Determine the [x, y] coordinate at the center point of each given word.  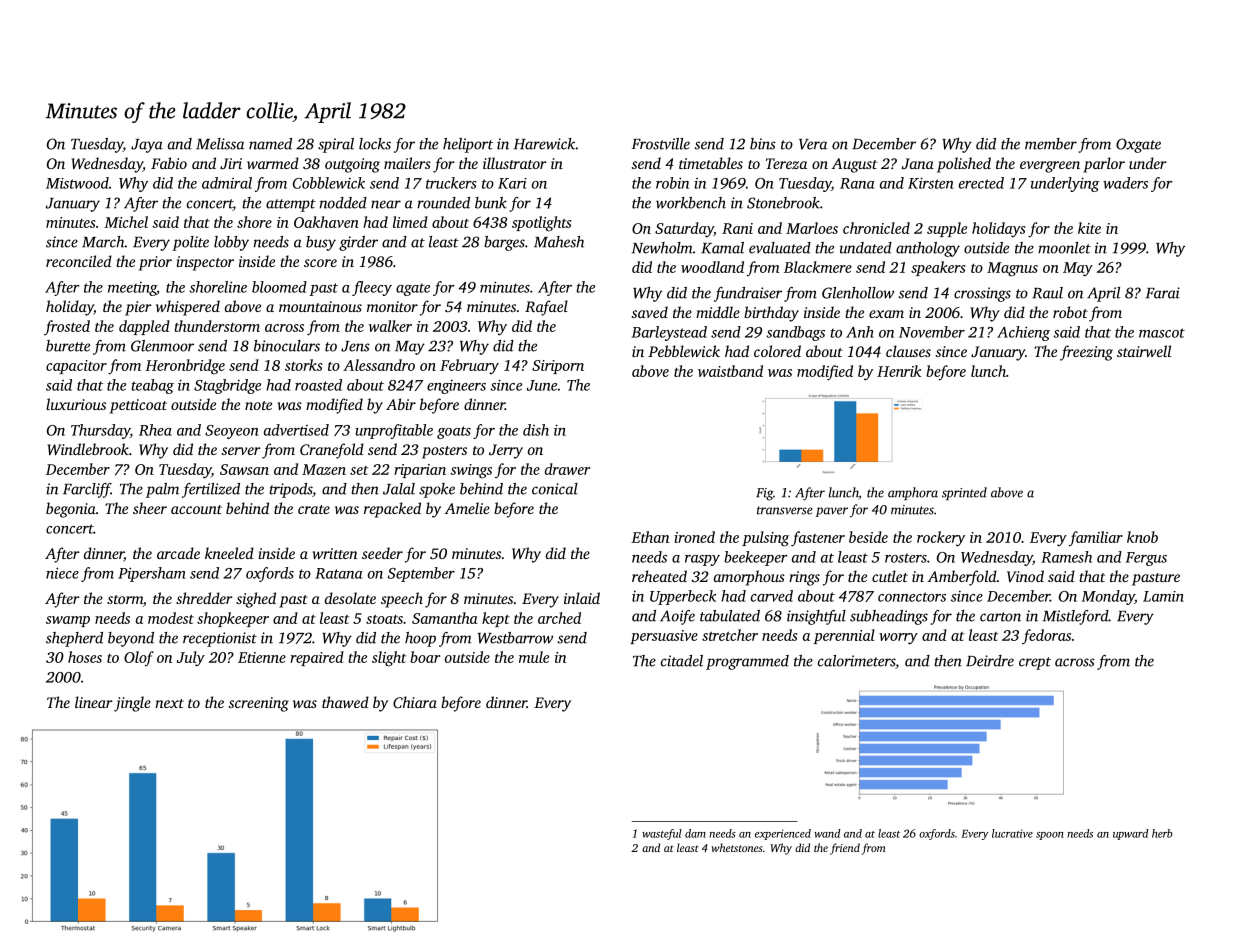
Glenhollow [858, 293]
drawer [567, 469]
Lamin [1163, 596]
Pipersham [151, 574]
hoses [85, 657]
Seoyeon [231, 432]
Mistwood [77, 183]
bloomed [279, 287]
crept [1035, 663]
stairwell [1144, 351]
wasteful [662, 834]
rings [804, 578]
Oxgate [1138, 145]
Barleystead [669, 333]
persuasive [664, 637]
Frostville [661, 144]
